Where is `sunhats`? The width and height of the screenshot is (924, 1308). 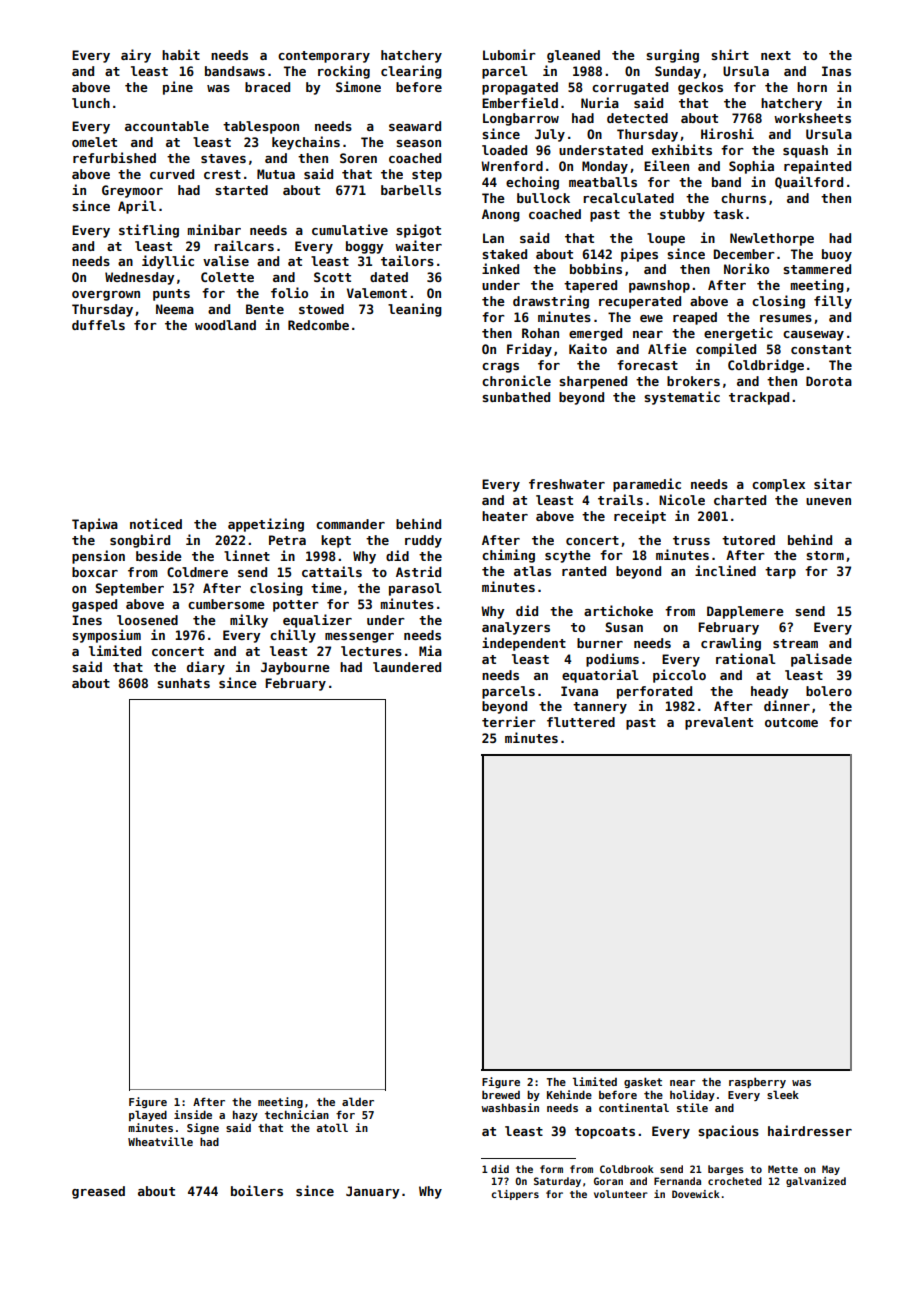 sunhats is located at coordinates (183, 683).
